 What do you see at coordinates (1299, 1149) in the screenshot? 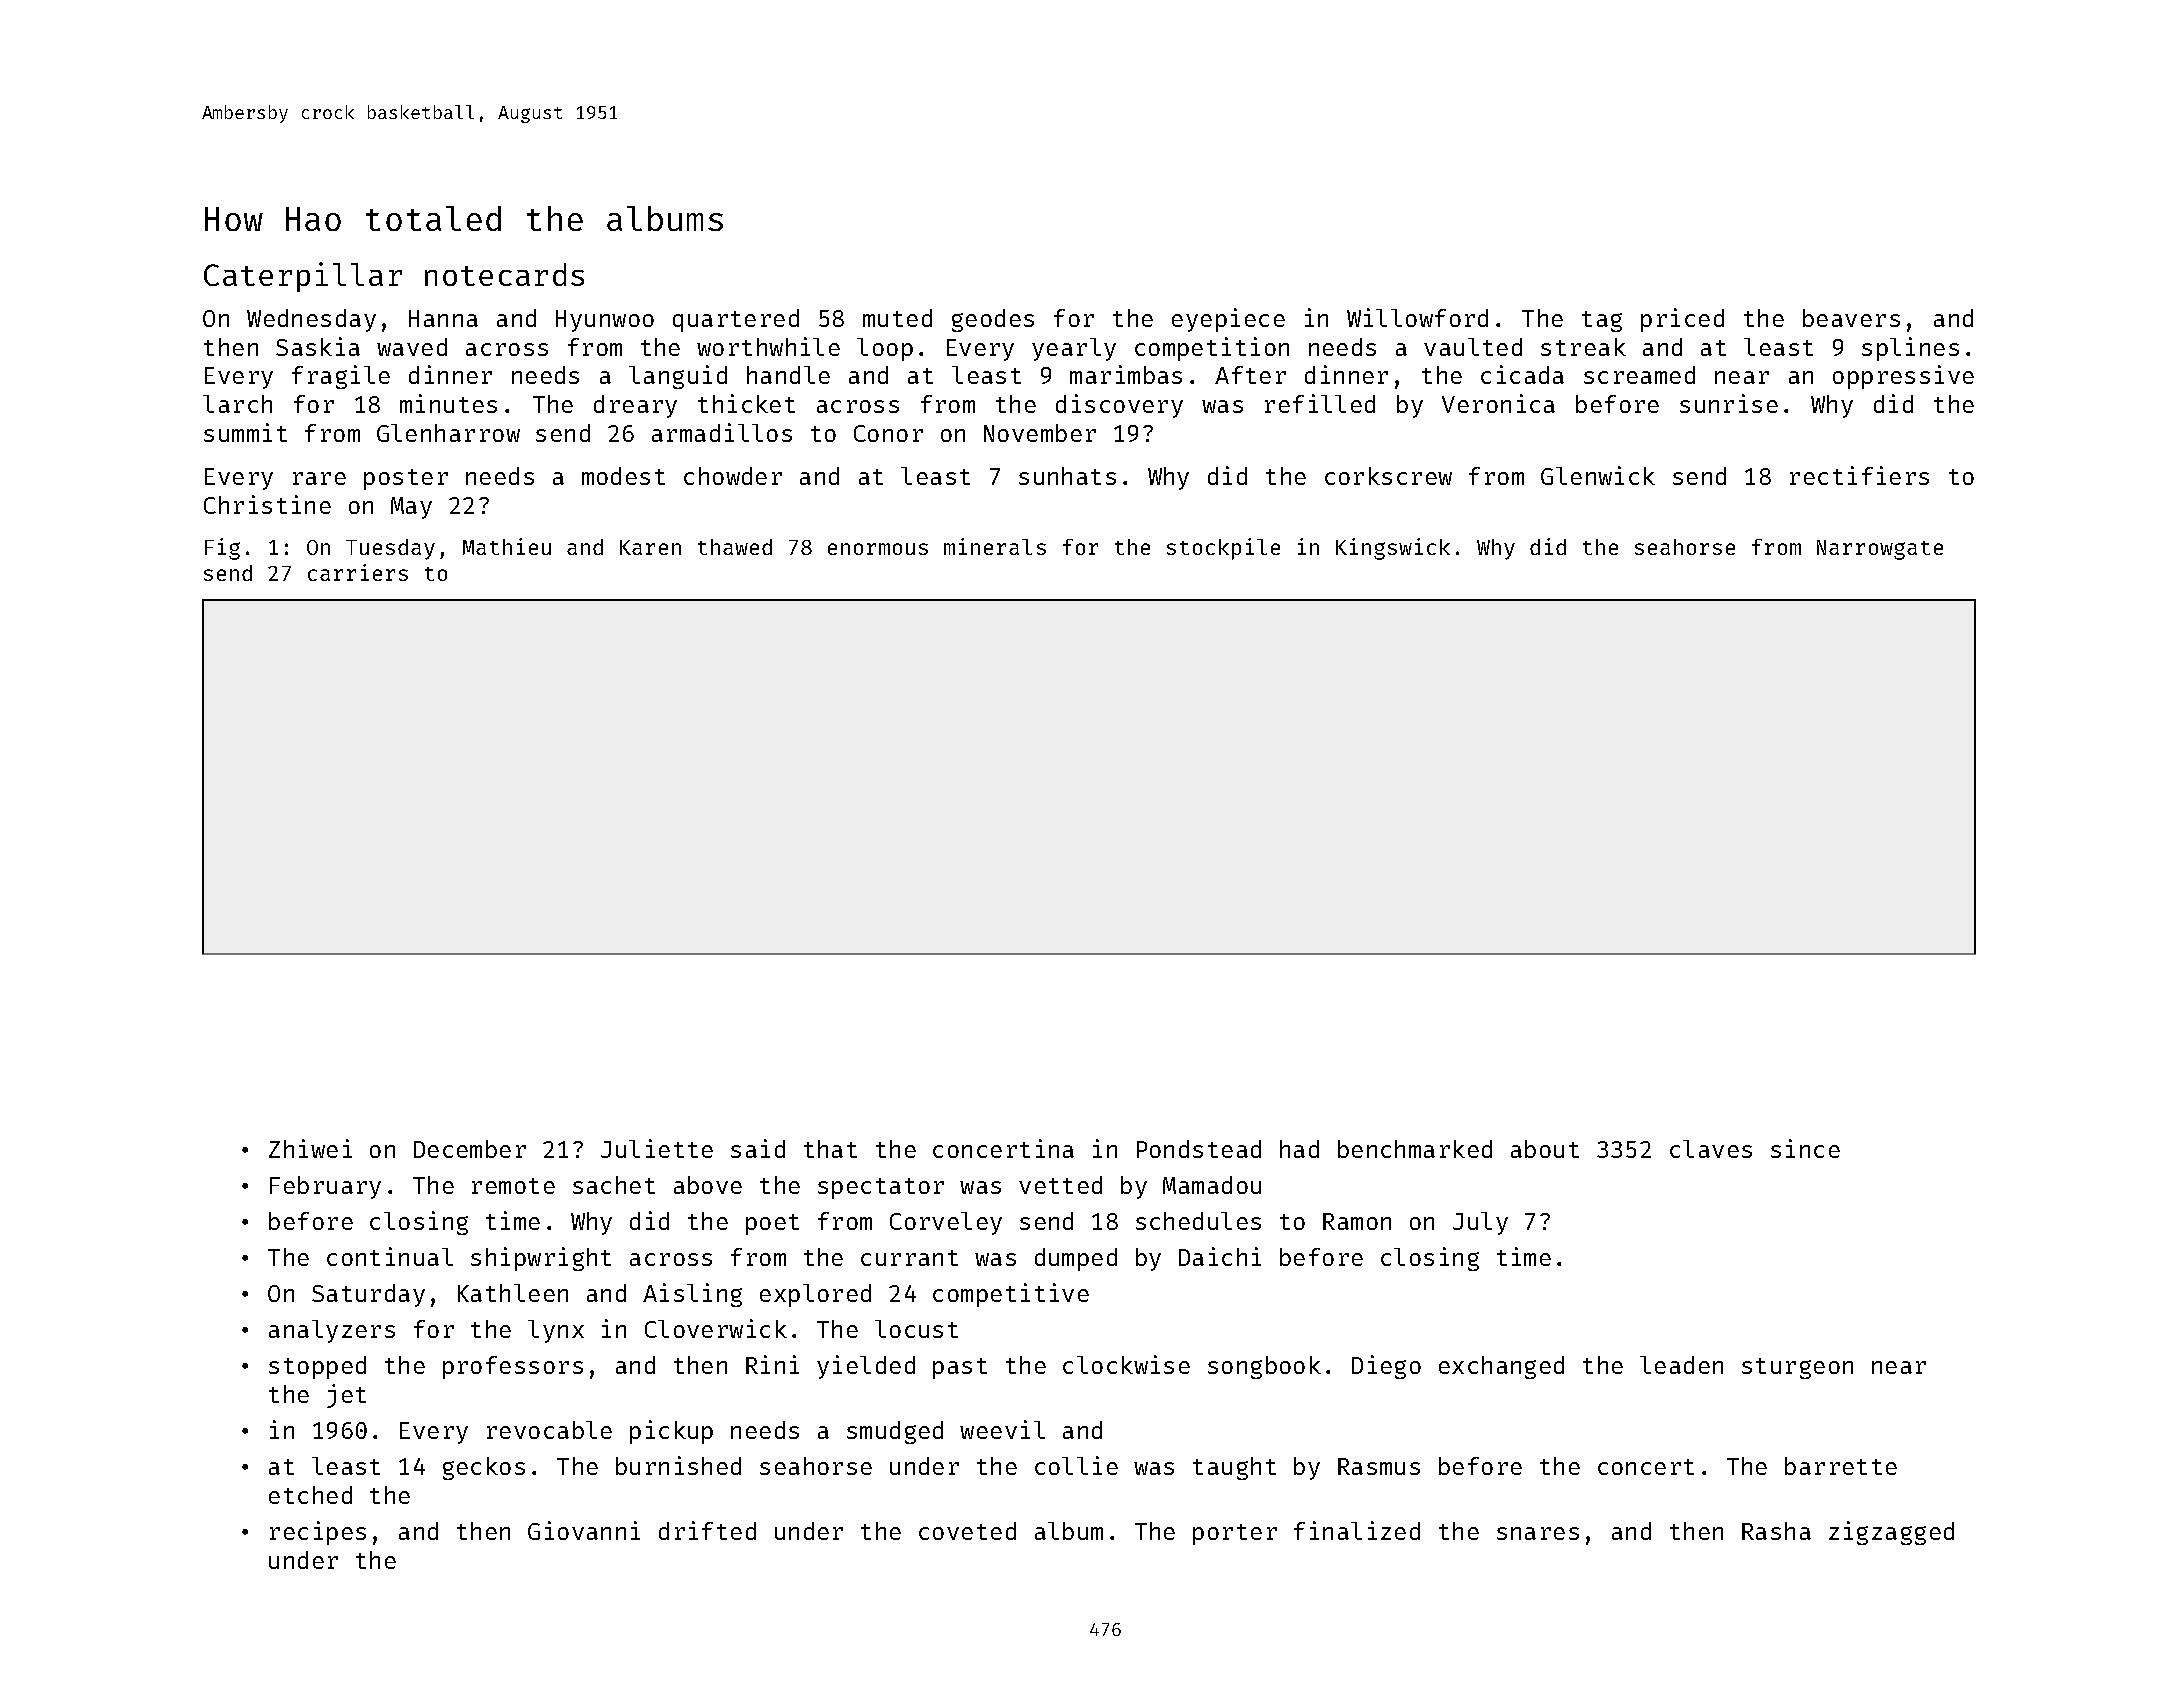
I see `had` at bounding box center [1299, 1149].
